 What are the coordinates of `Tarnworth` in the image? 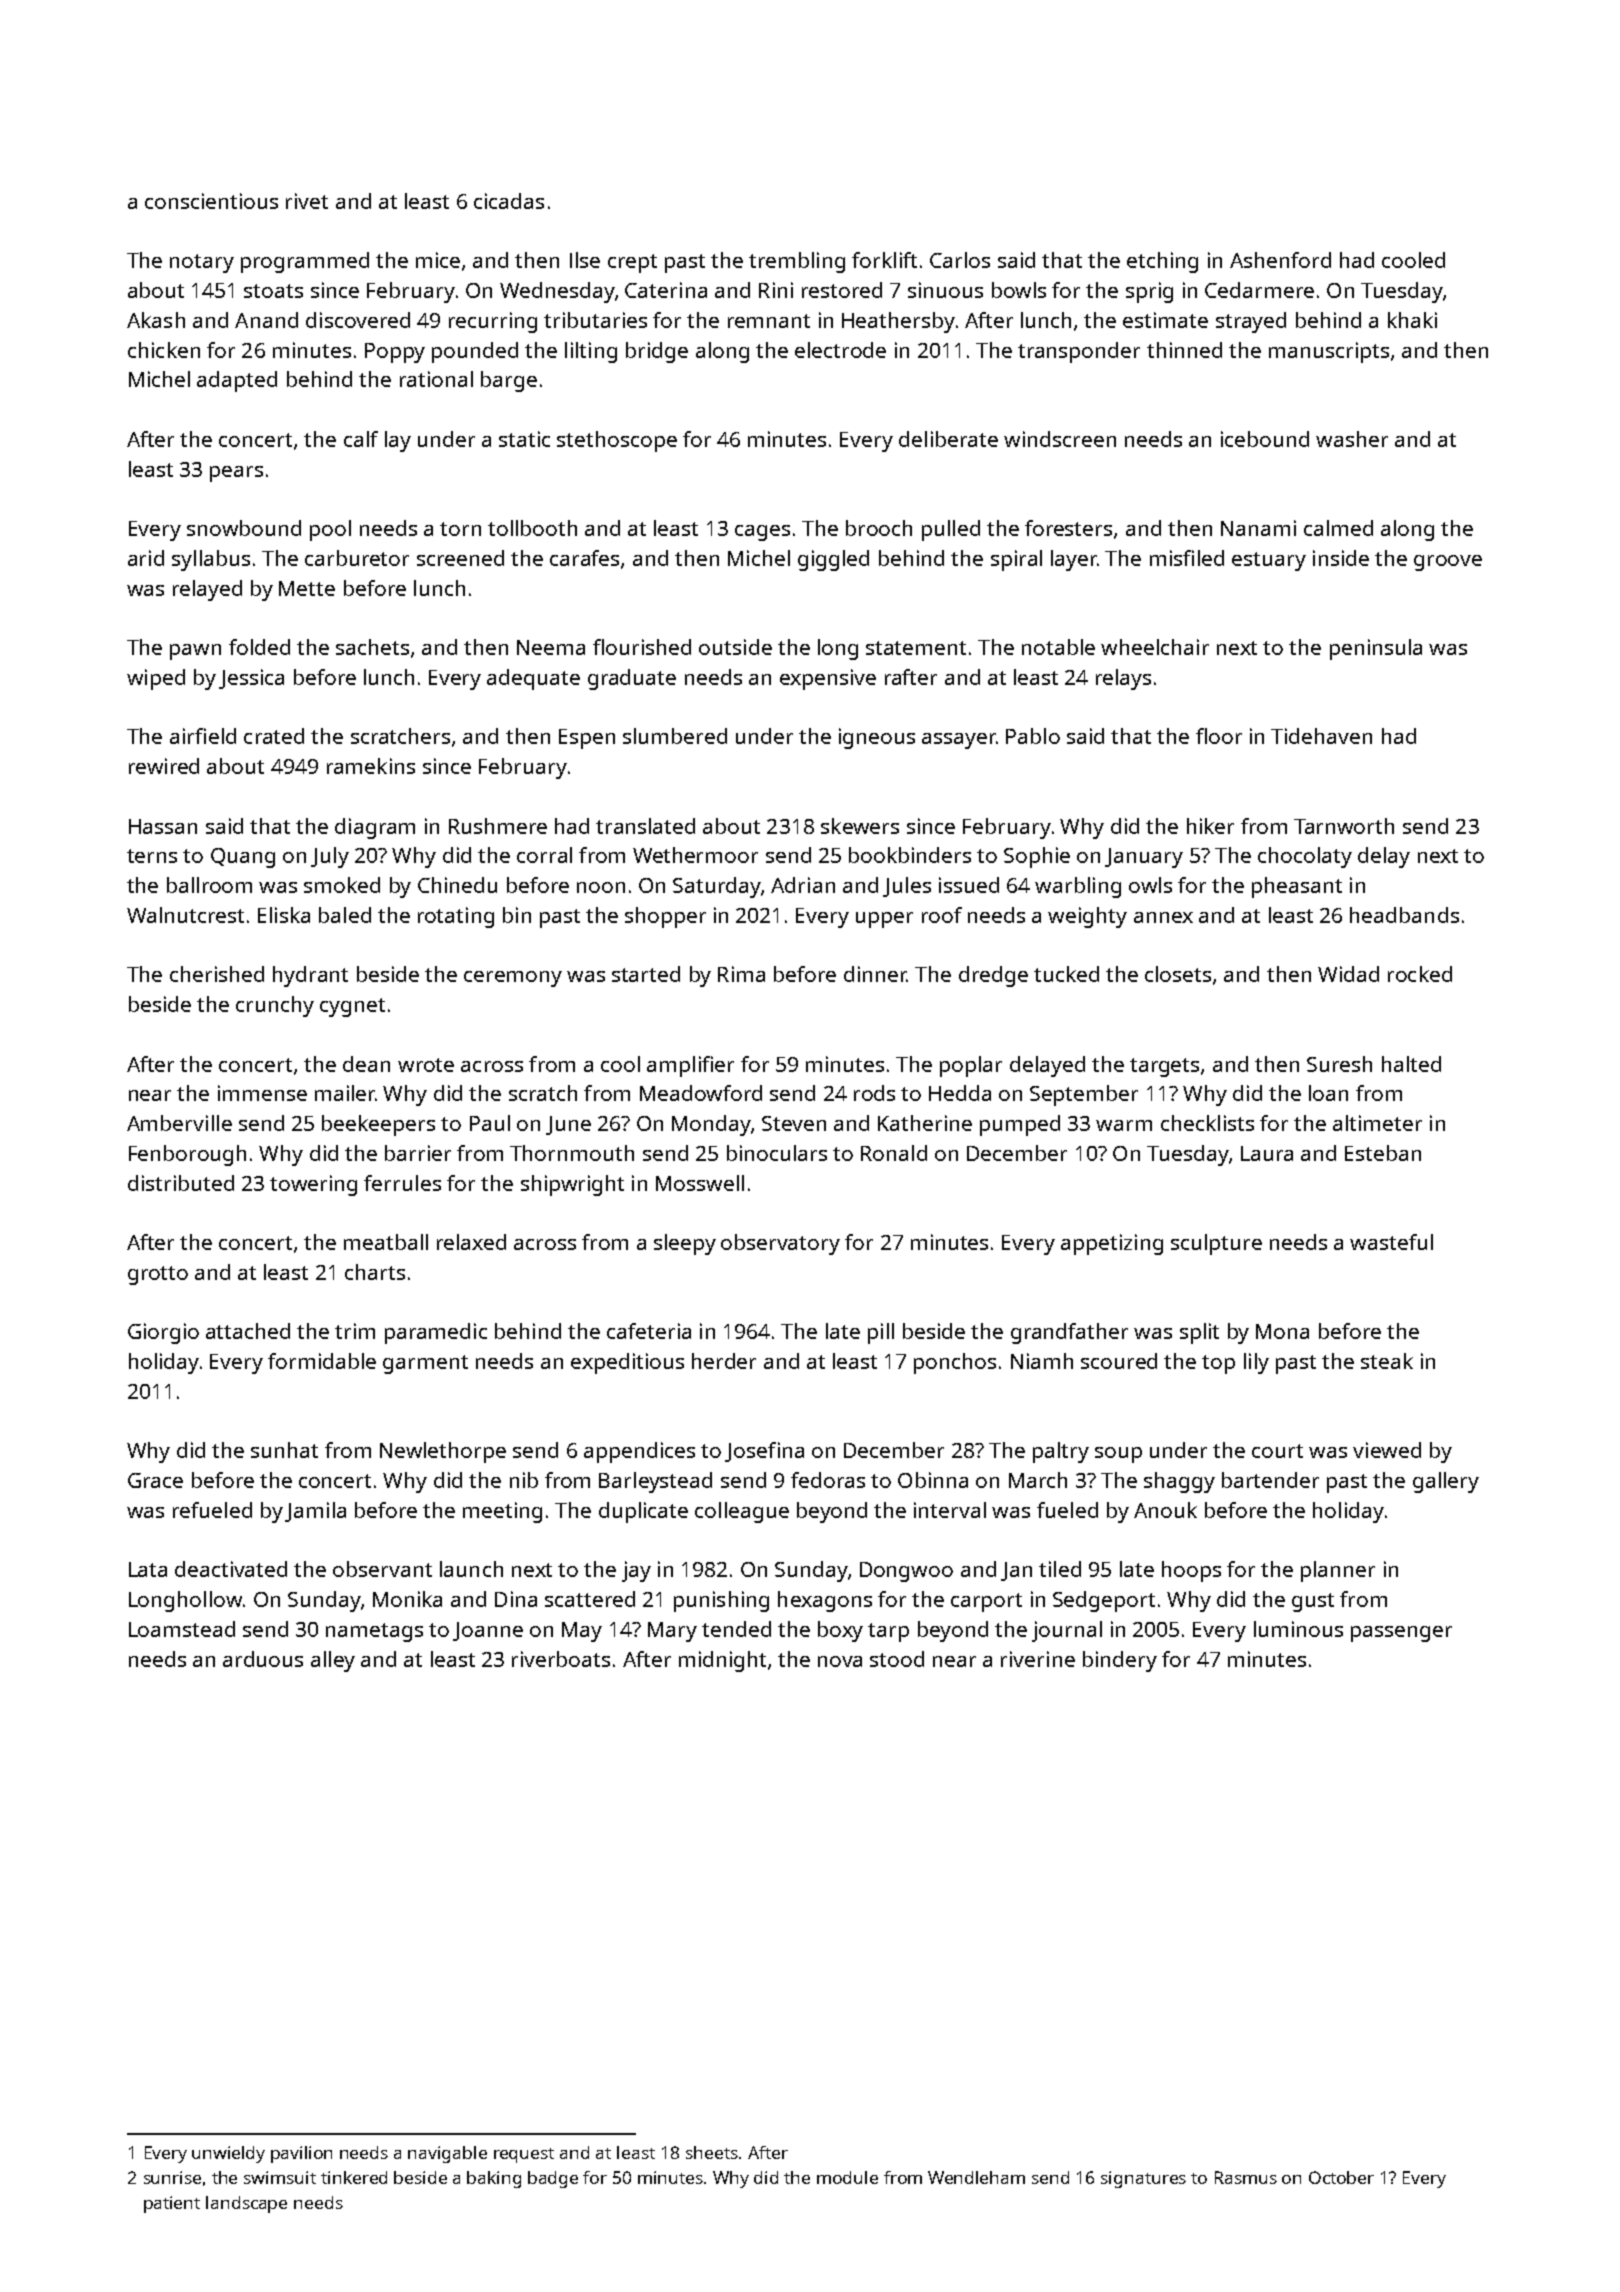 It's located at (1344, 826).
